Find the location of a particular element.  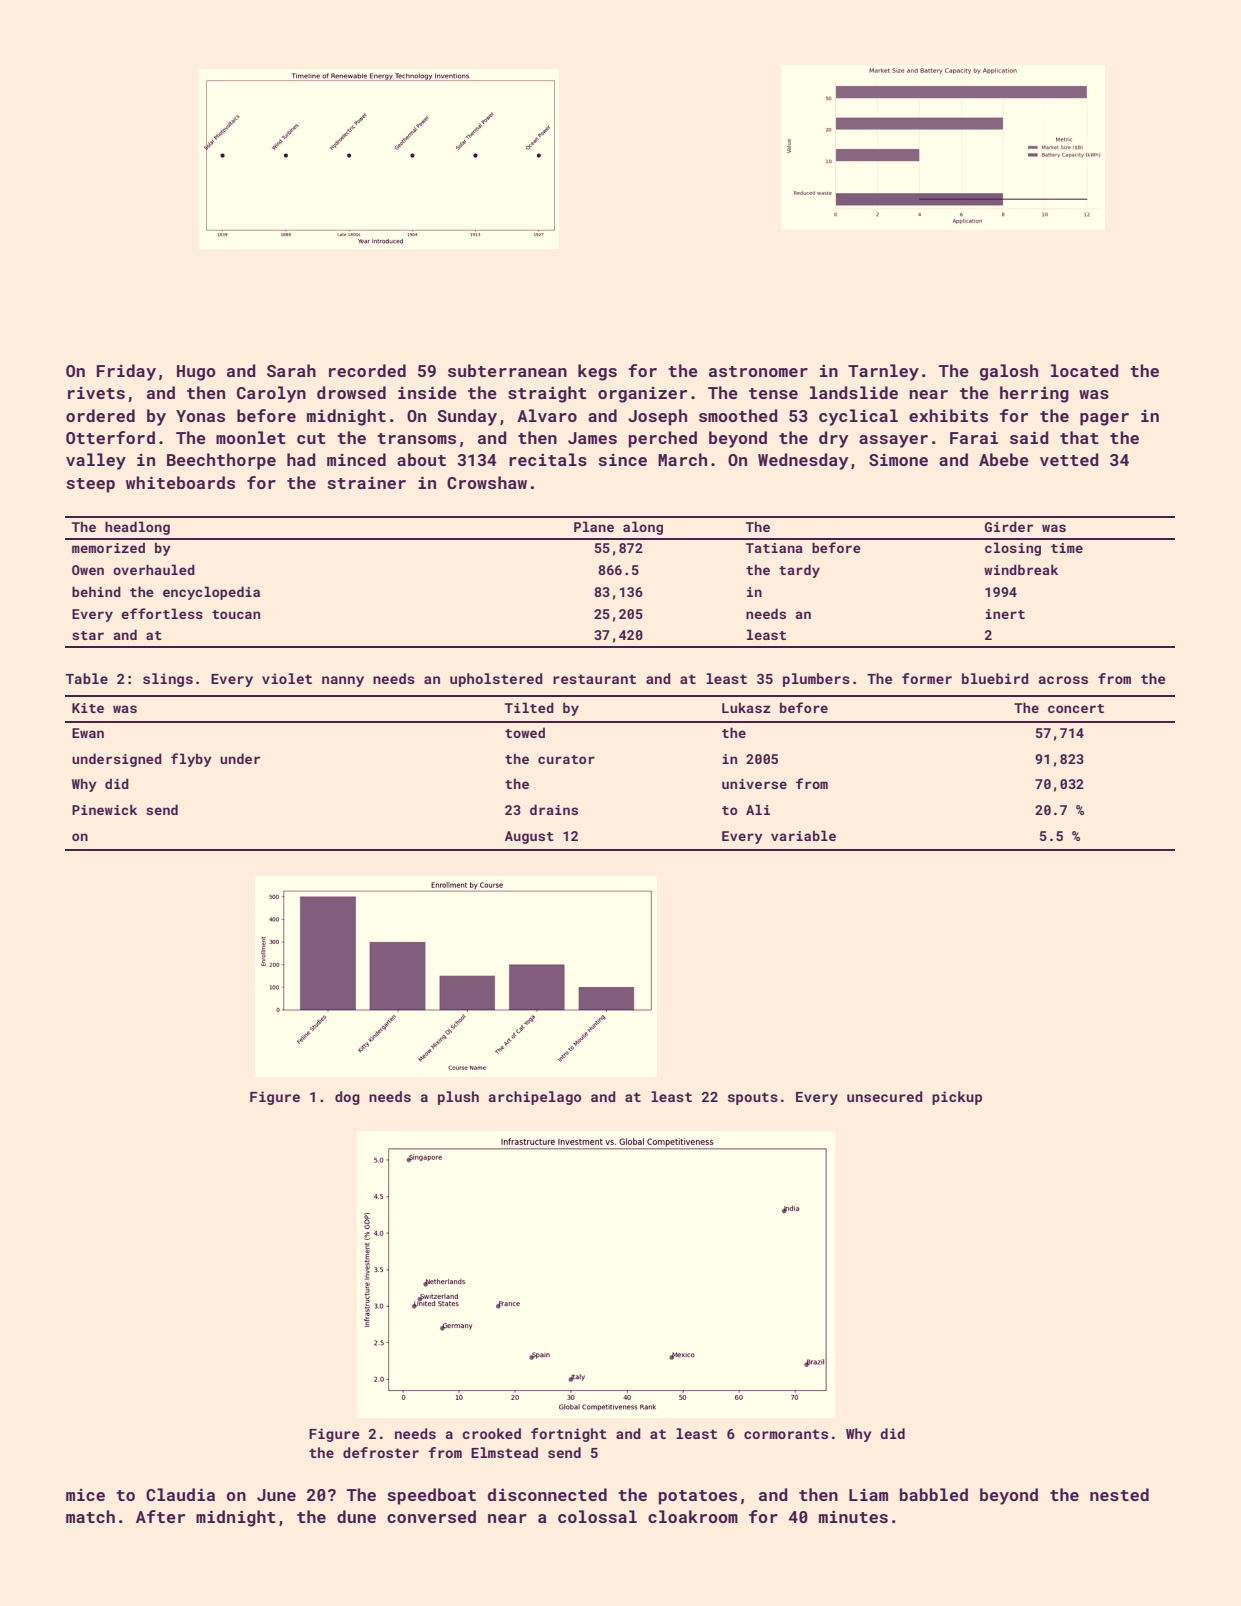

upholstered is located at coordinates (496, 680).
